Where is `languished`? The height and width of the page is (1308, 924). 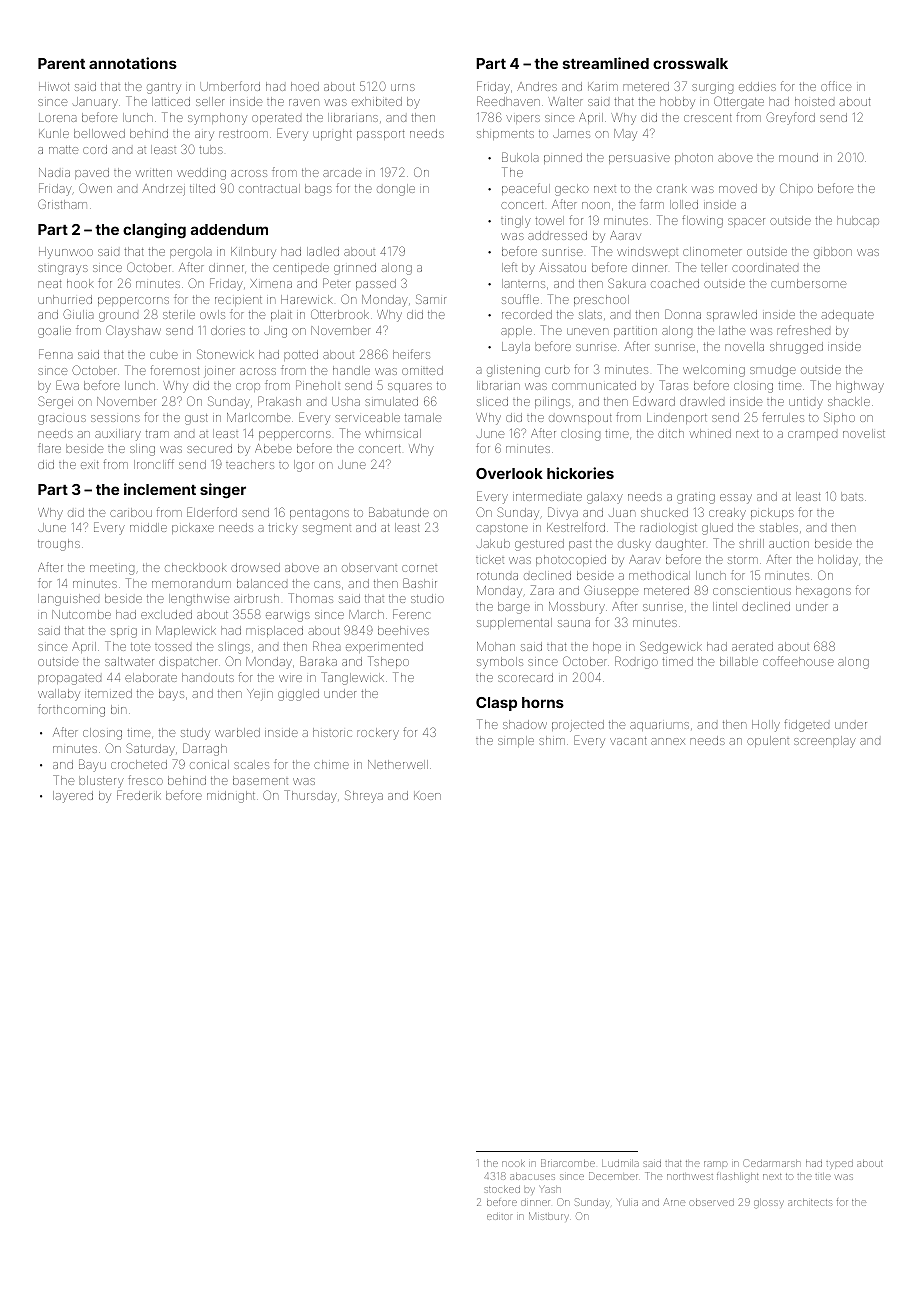
languished is located at coordinates (68, 600).
